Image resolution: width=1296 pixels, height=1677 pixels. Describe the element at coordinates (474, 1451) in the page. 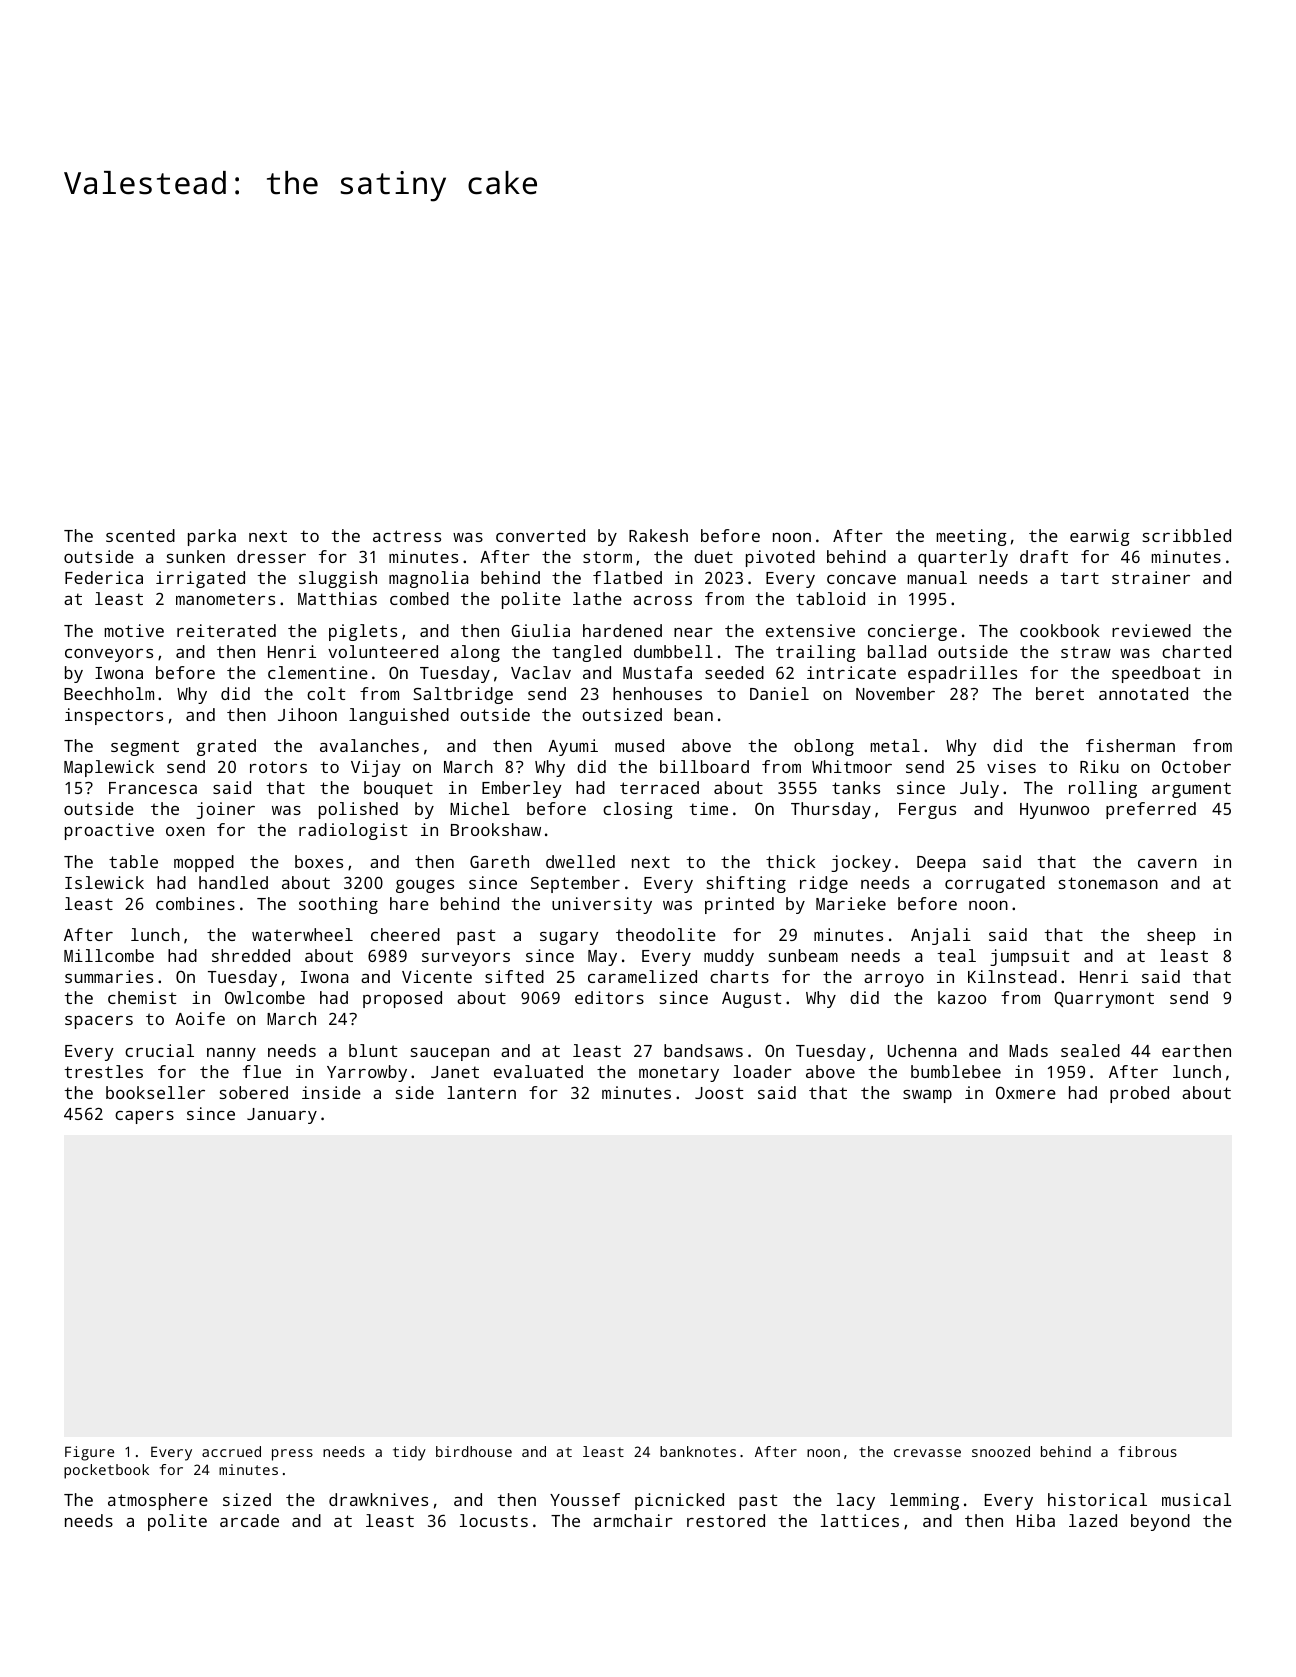

I see `birdhouse` at that location.
